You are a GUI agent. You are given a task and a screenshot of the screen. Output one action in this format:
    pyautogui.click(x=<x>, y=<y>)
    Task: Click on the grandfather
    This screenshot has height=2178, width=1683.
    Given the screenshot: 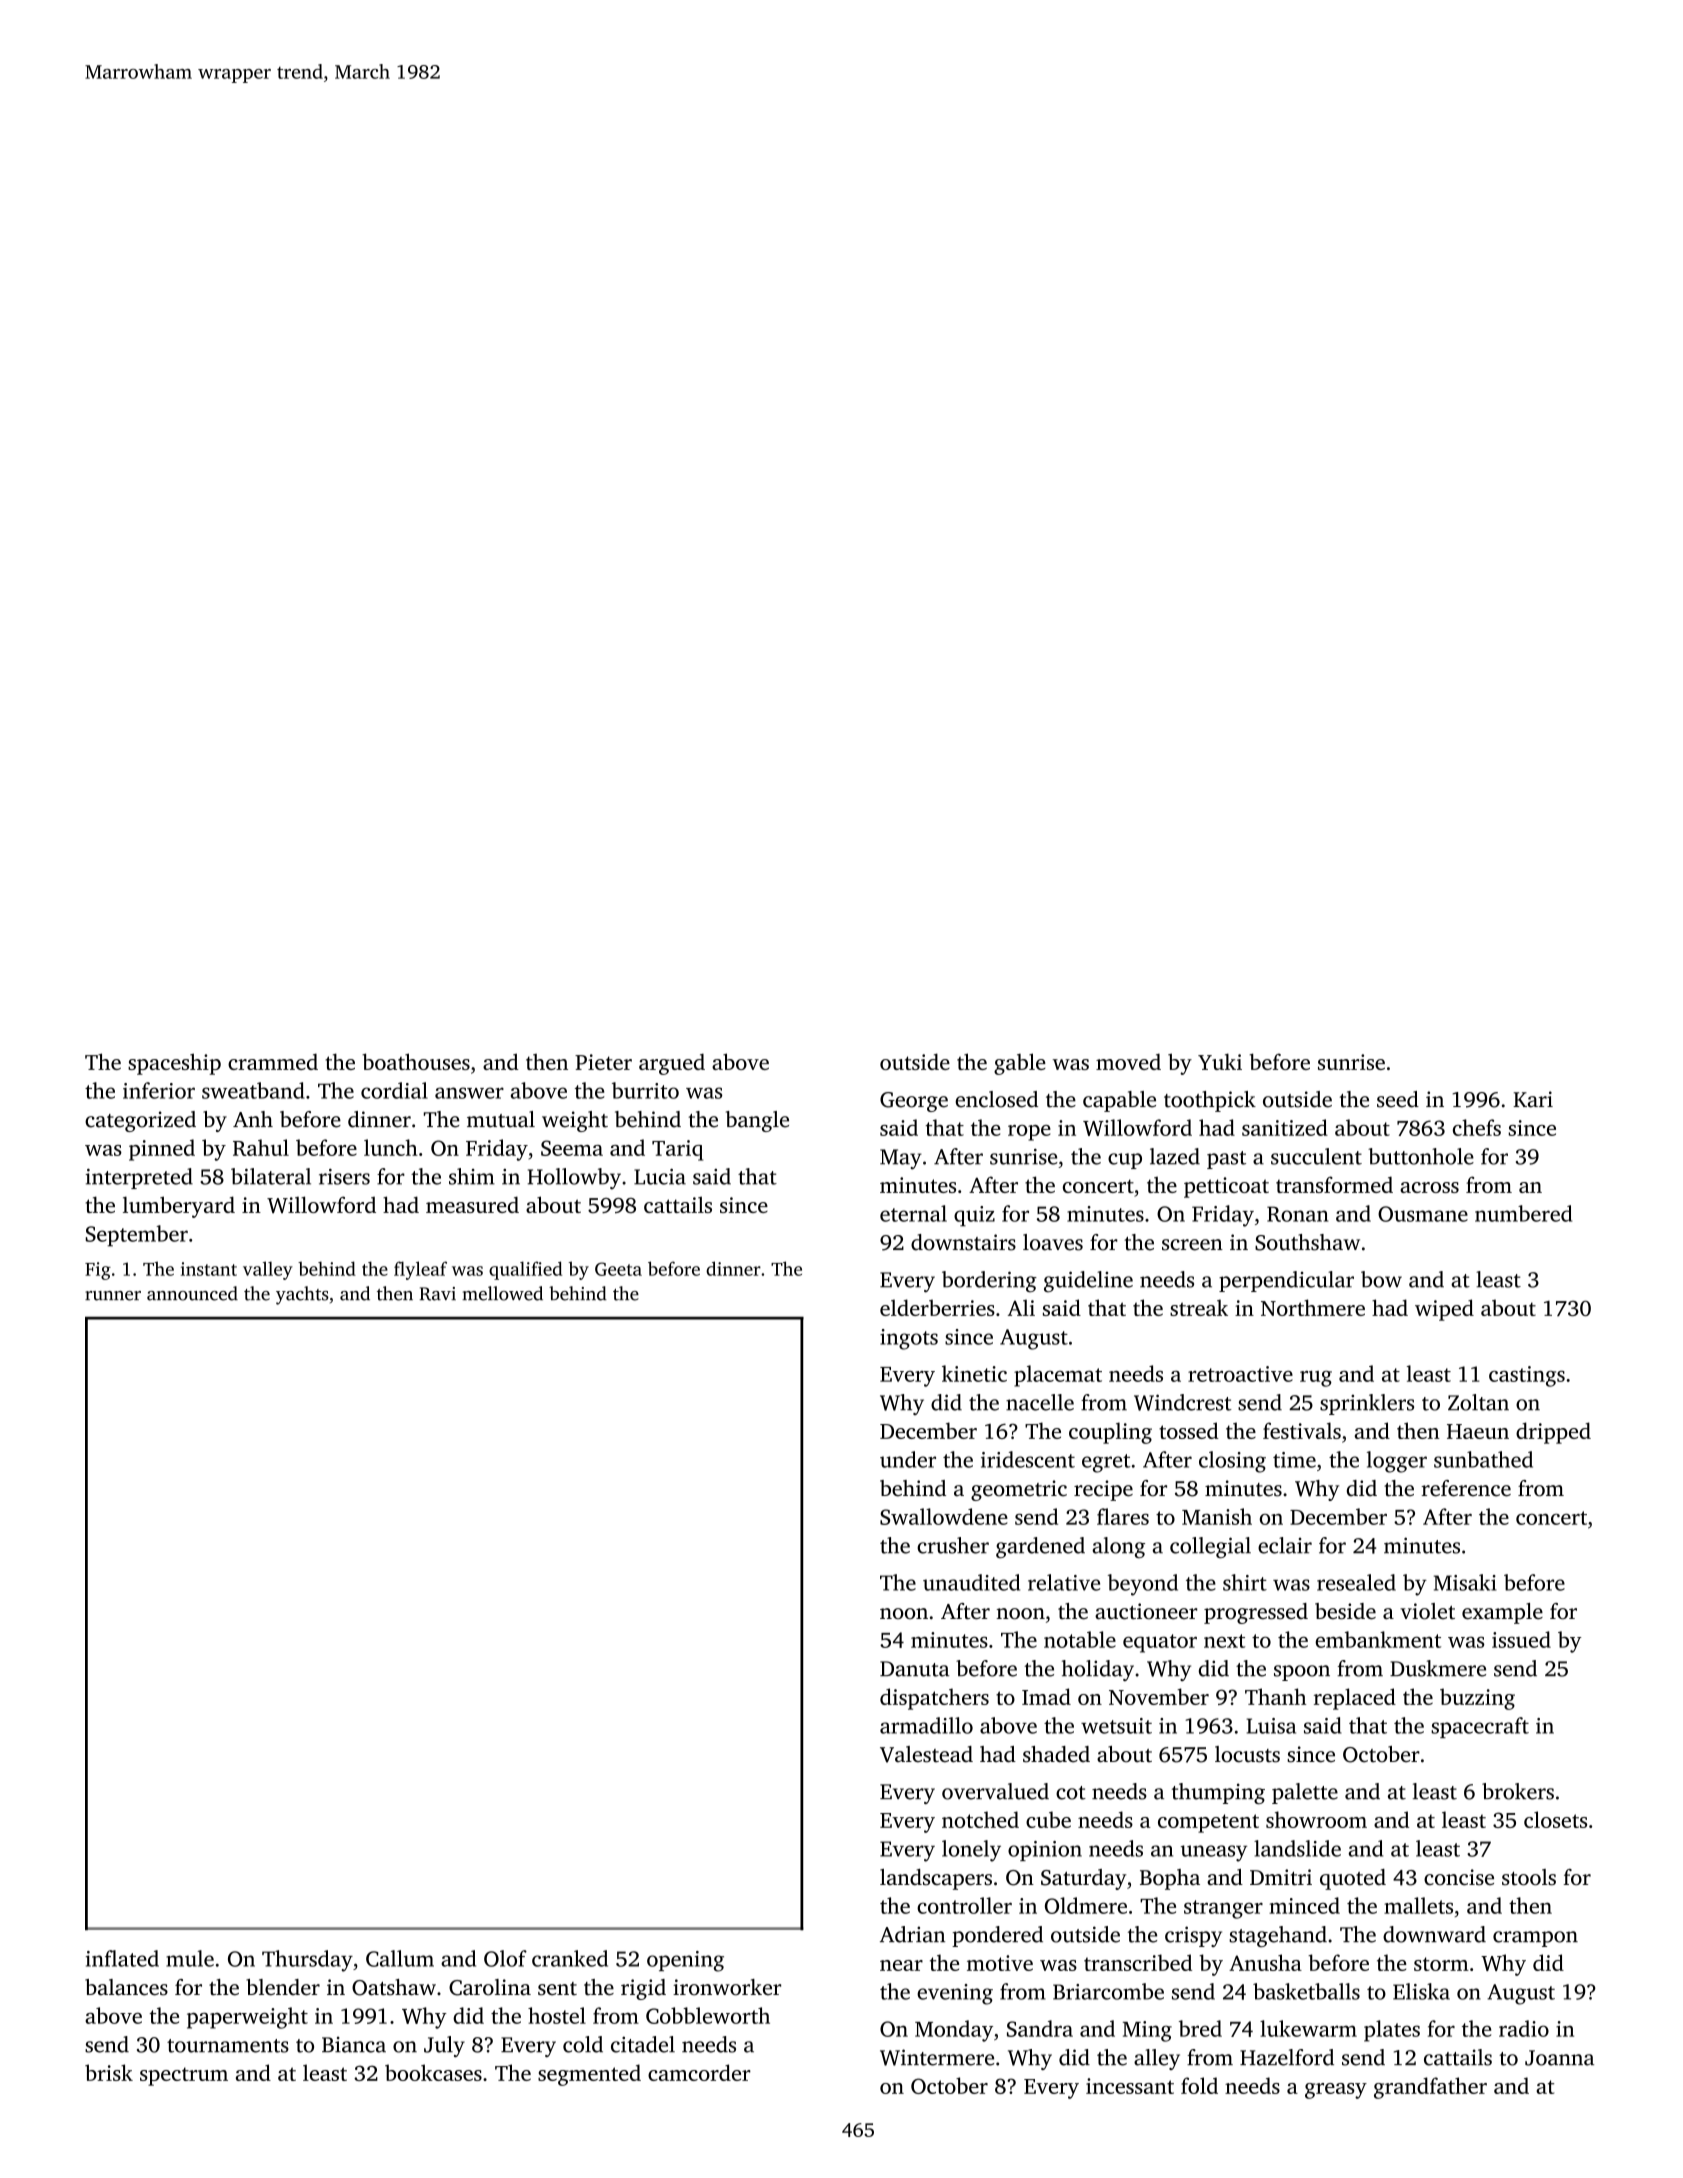 What is the action you would take?
    pyautogui.click(x=1430, y=2088)
